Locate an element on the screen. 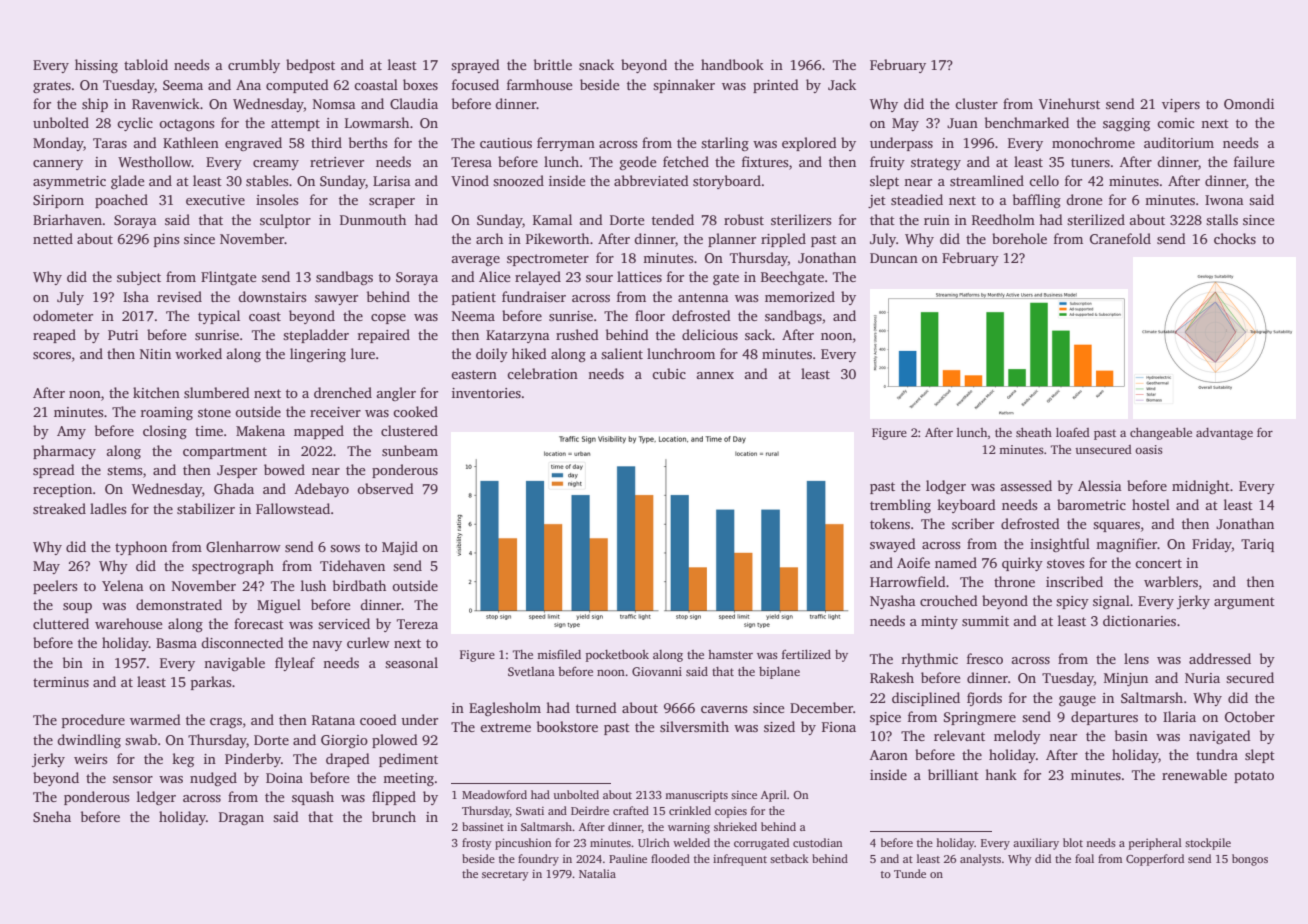  cello is located at coordinates (1044, 180).
